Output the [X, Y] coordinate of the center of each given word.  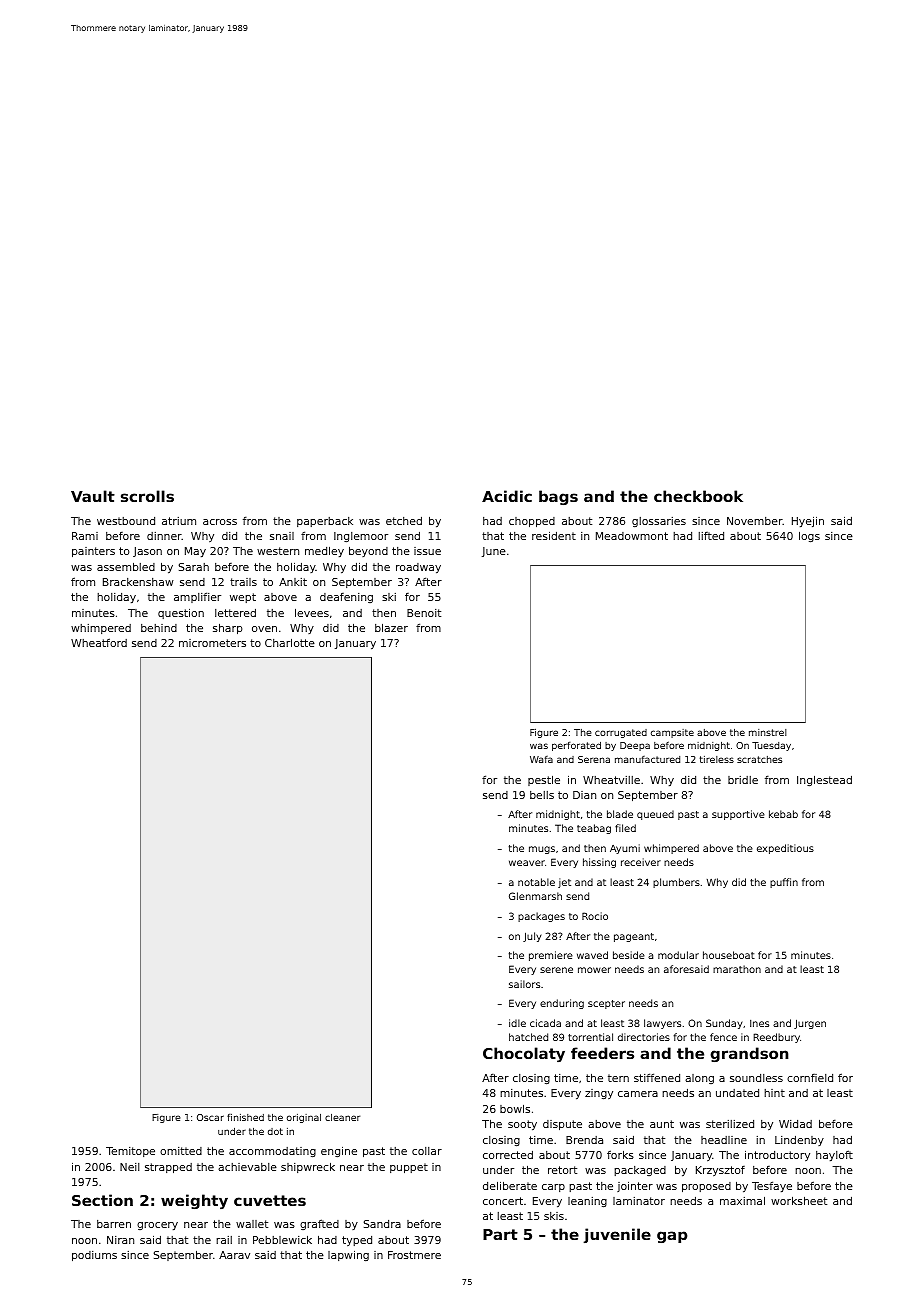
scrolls [147, 496]
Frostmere [414, 1255]
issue [427, 551]
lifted [711, 536]
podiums [94, 1256]
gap [672, 1237]
